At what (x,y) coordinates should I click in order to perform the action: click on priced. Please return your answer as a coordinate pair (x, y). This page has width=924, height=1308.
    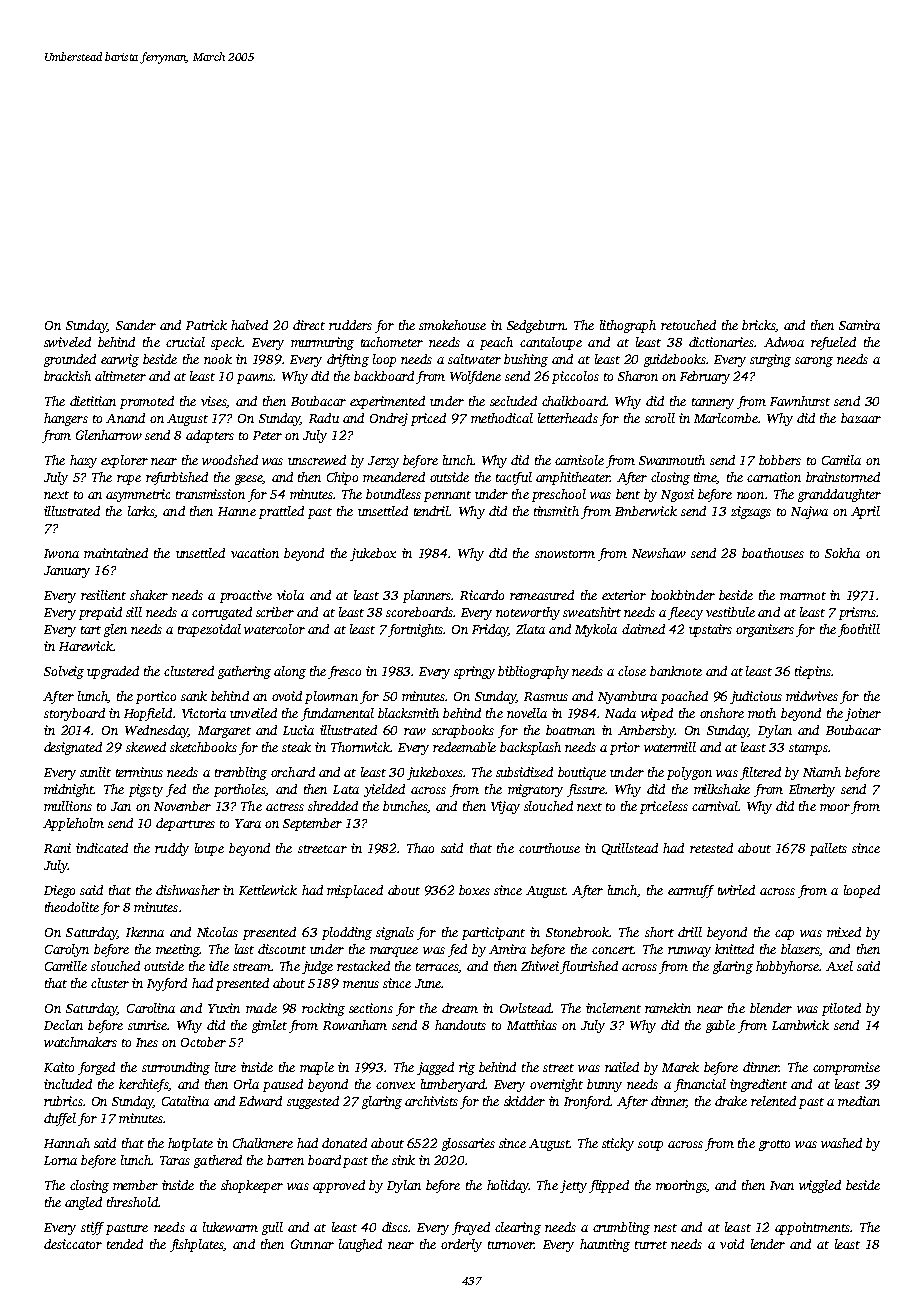
    Looking at the image, I should click on (428, 419).
